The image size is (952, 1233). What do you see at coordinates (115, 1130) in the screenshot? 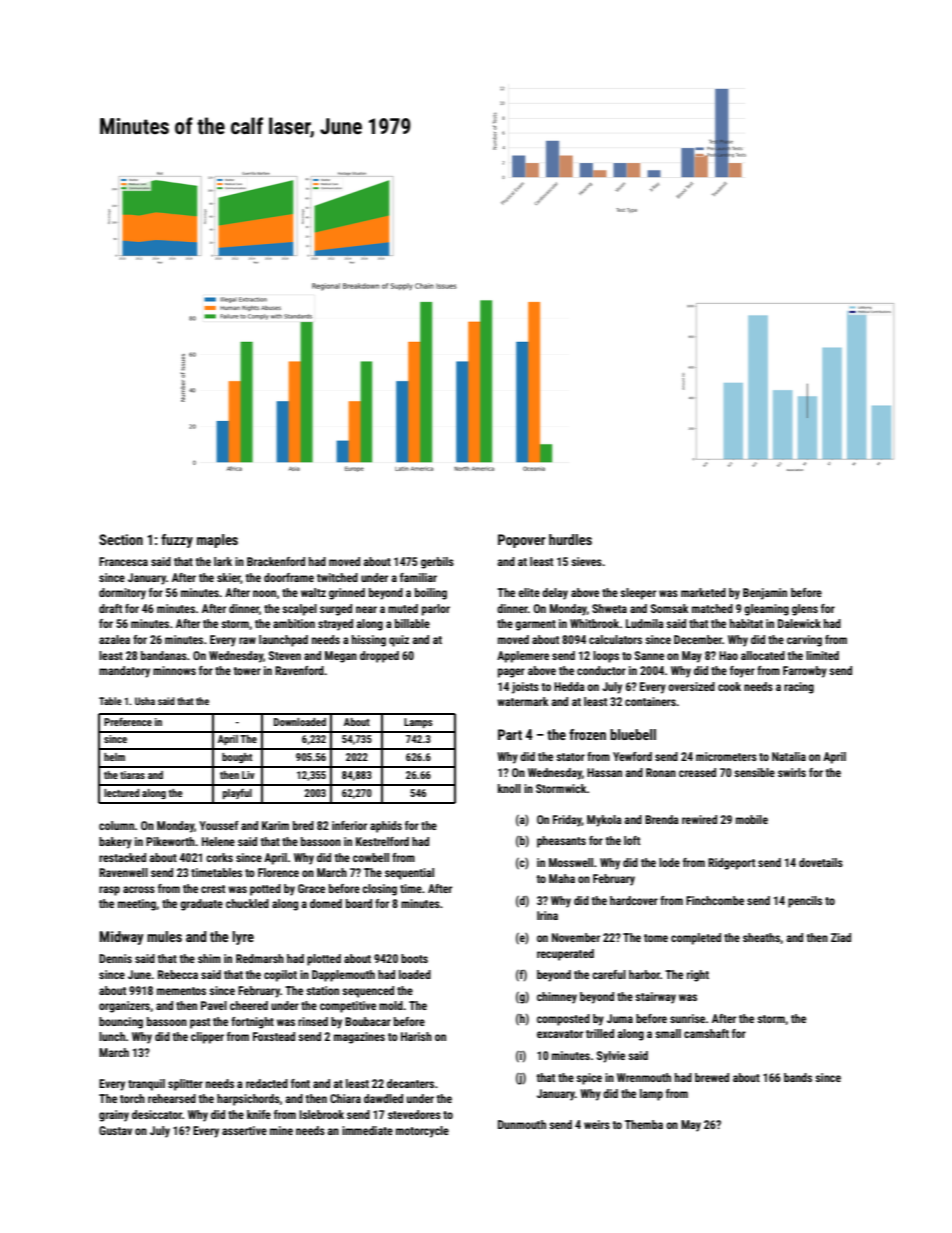
I see `Gustav` at bounding box center [115, 1130].
